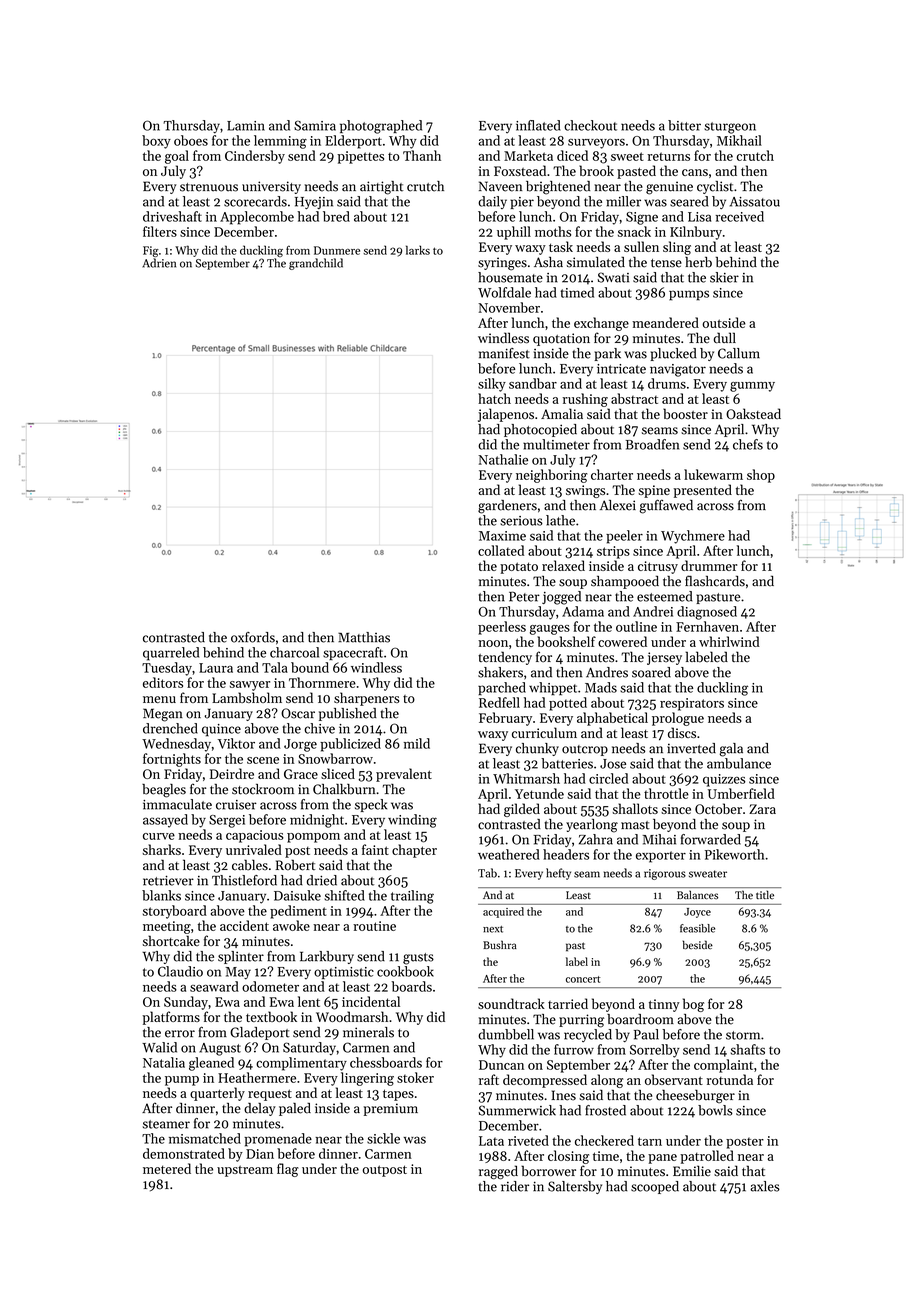  I want to click on housemate, so click(510, 277).
